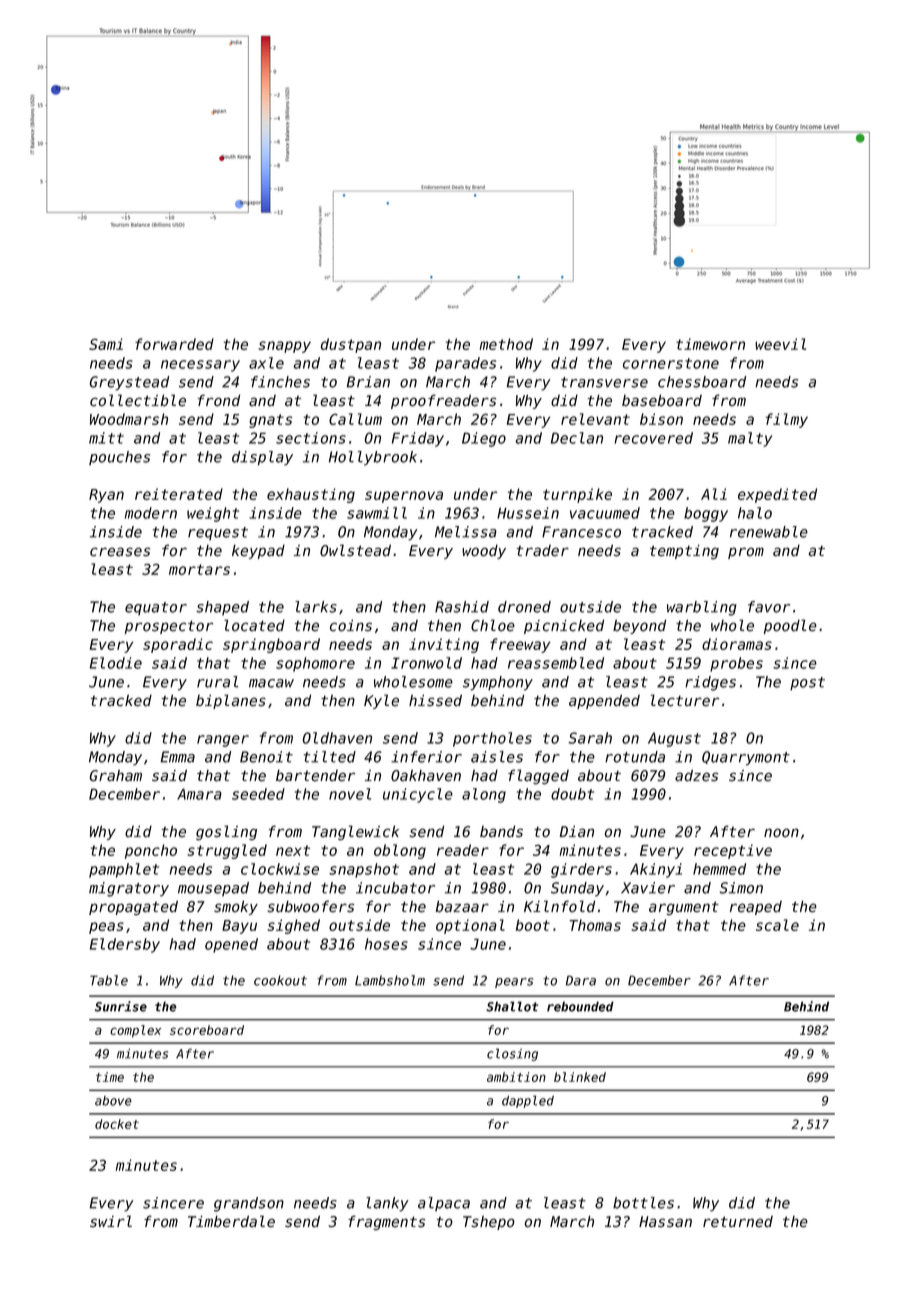  I want to click on Callum, so click(355, 419).
